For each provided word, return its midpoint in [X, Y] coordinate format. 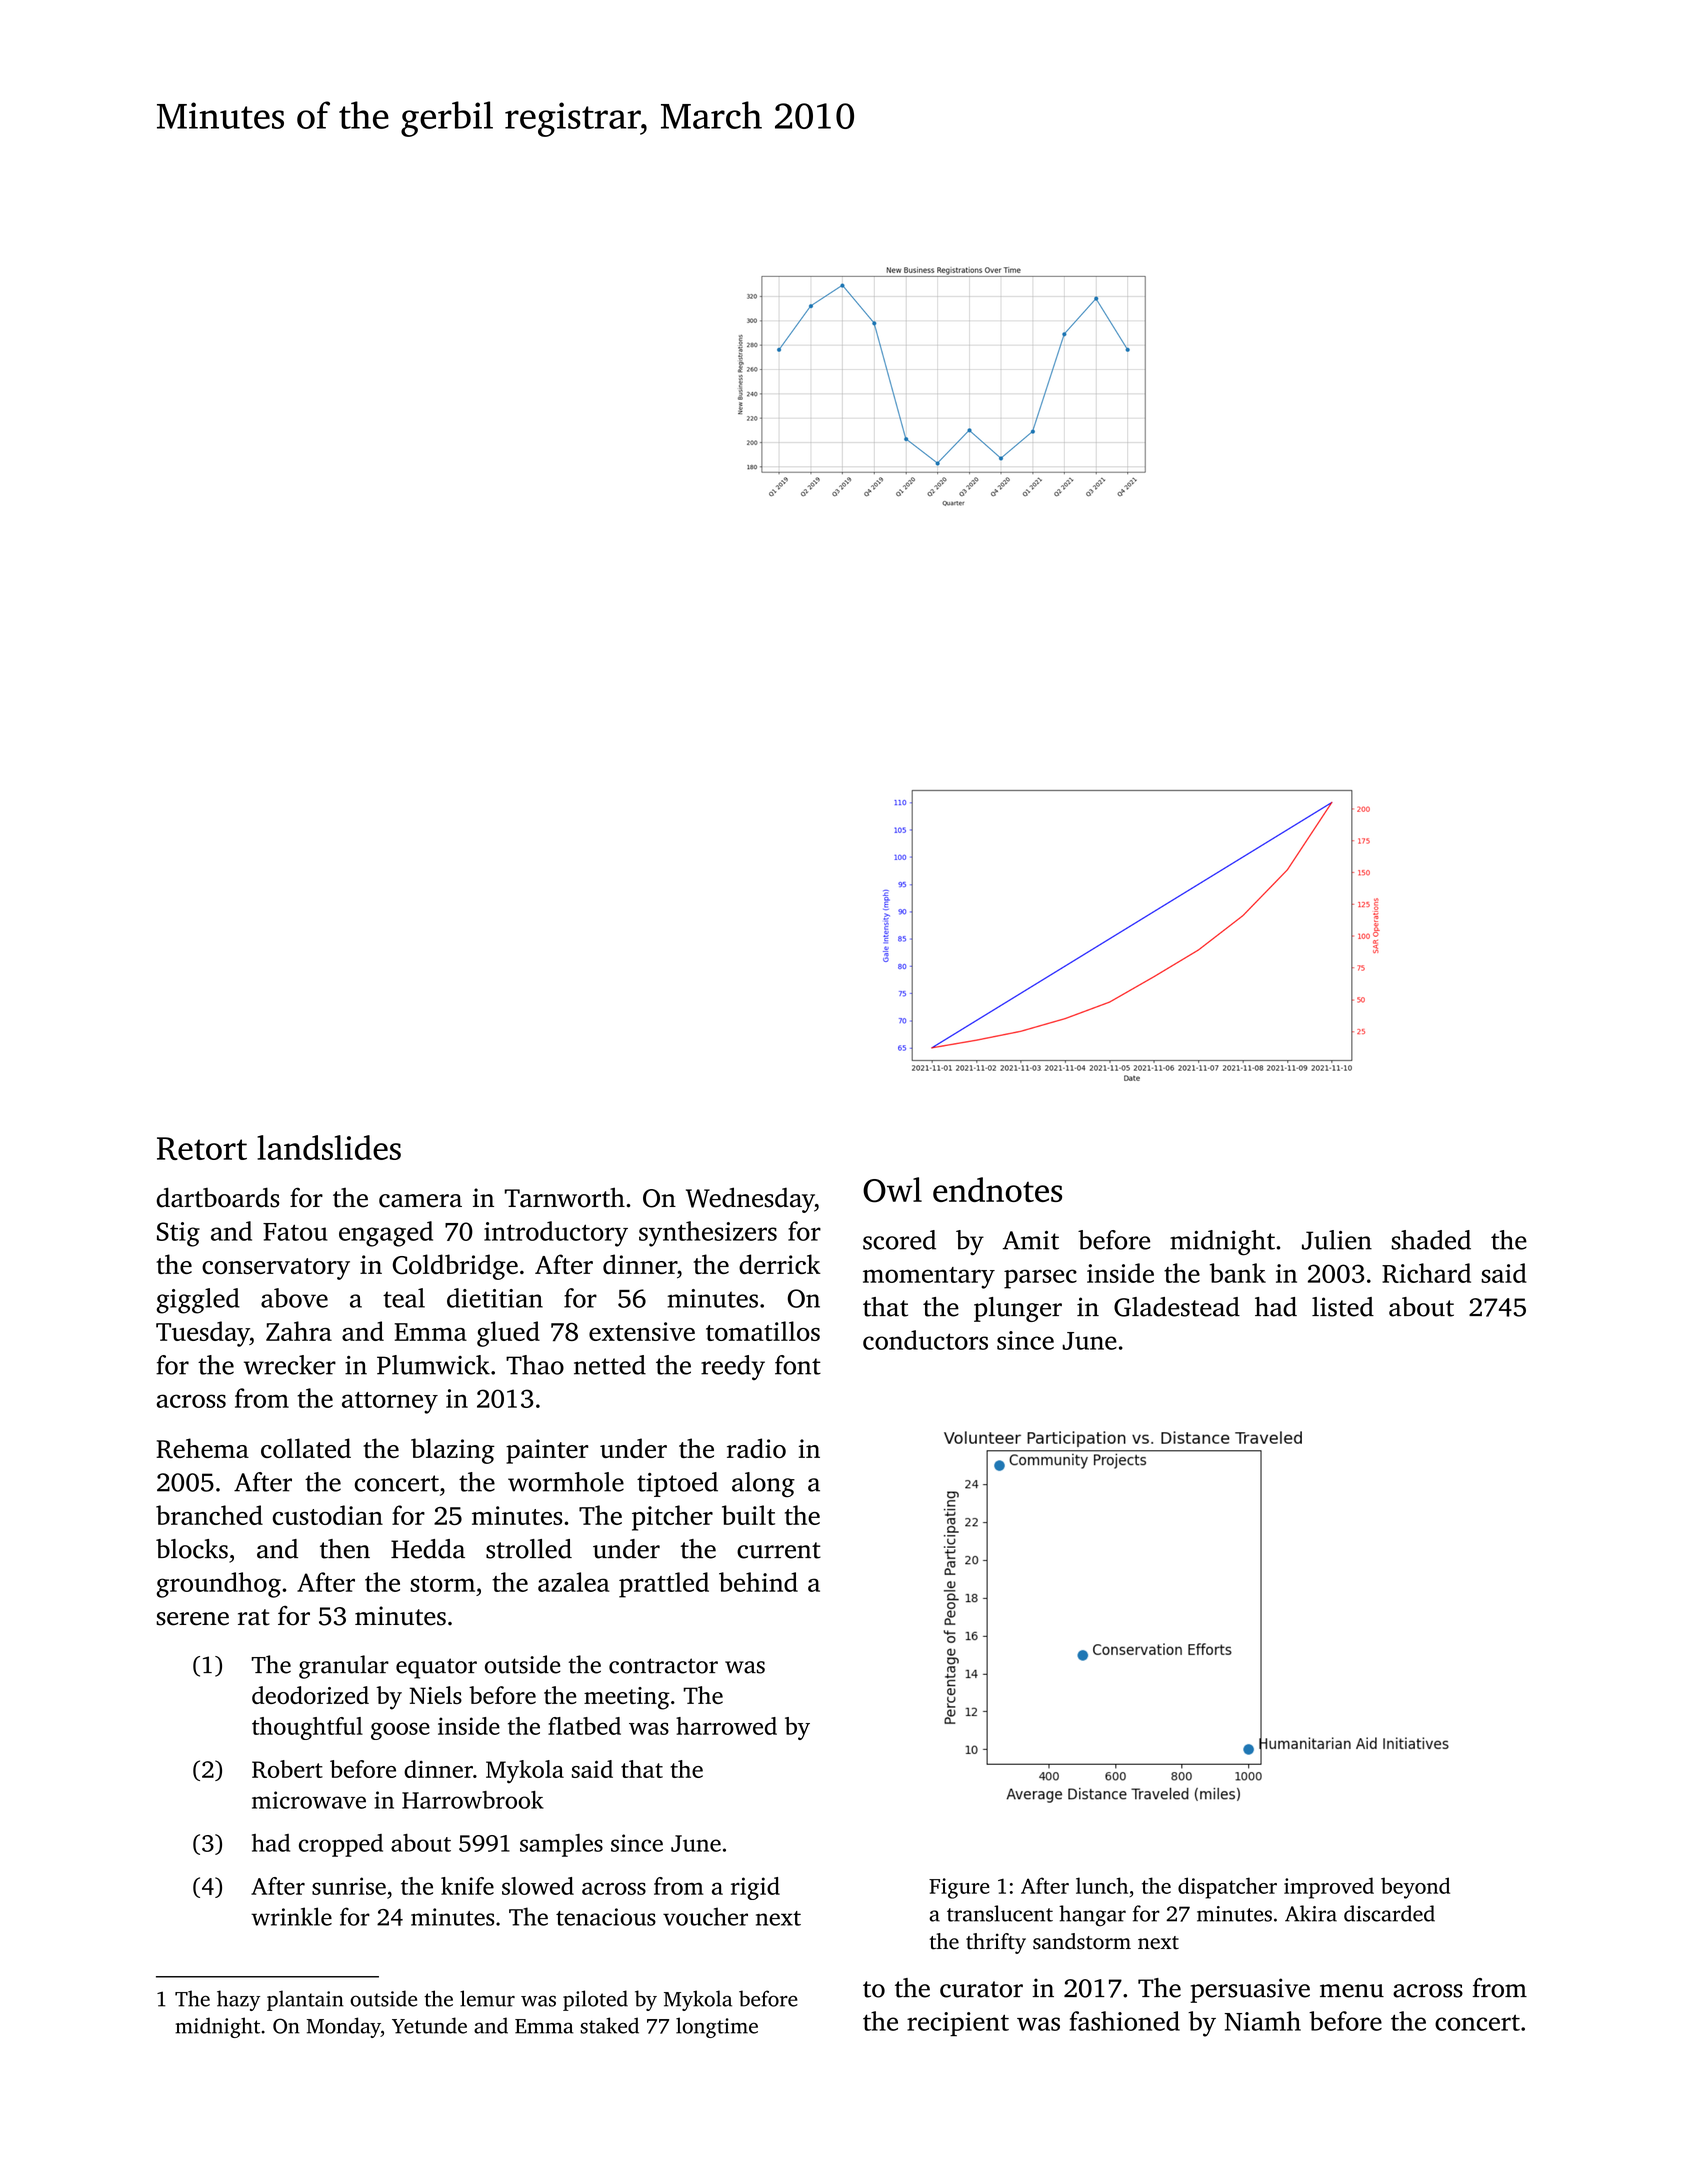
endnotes [997, 1189]
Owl [892, 1190]
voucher [705, 1916]
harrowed [726, 1726]
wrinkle [291, 1916]
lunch [1102, 1885]
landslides [329, 1147]
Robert [287, 1769]
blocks [192, 1549]
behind [758, 1582]
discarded [1389, 1913]
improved [1329, 1888]
